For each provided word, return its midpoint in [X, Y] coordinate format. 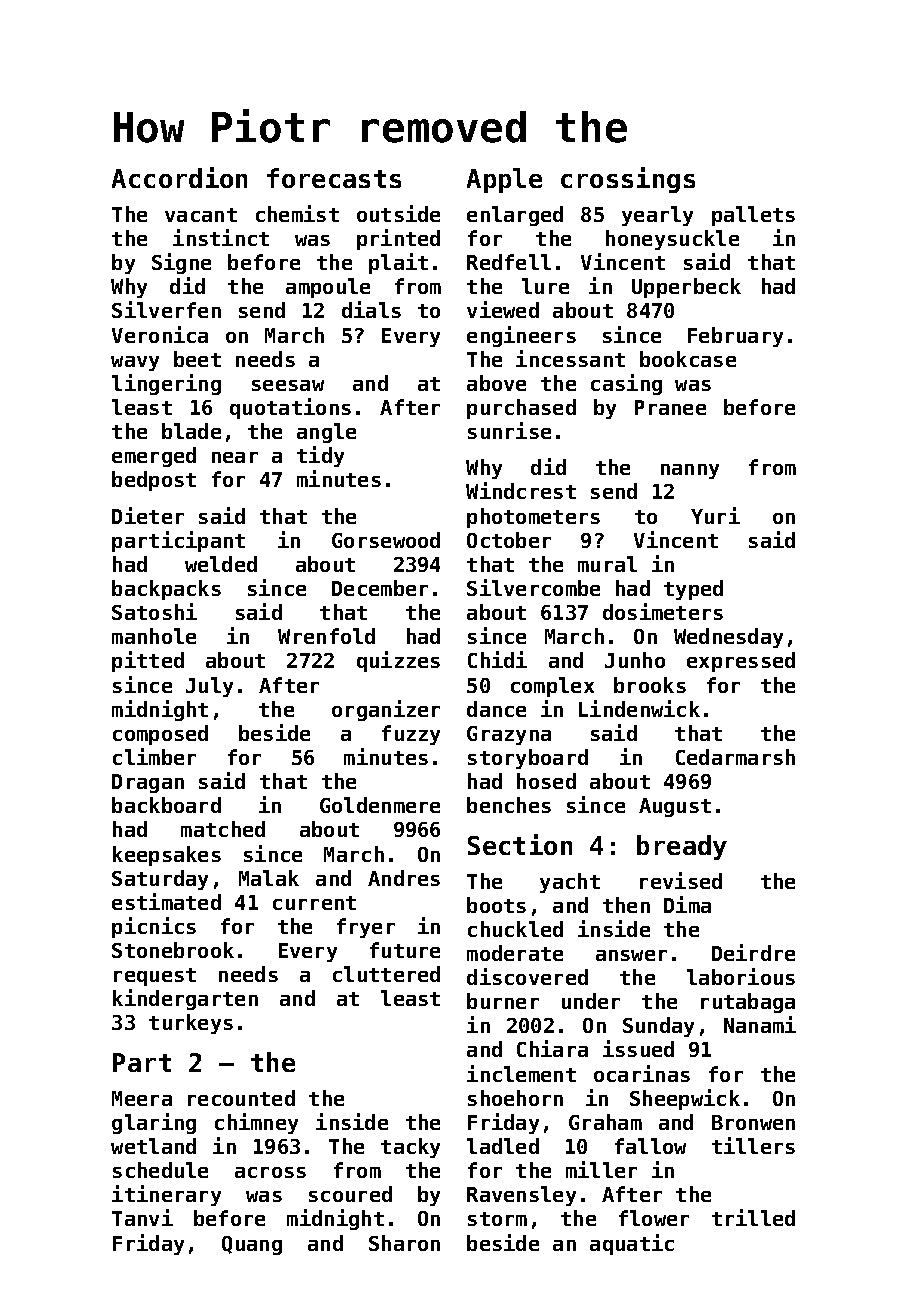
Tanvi [142, 1217]
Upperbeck [686, 288]
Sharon [404, 1243]
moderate [515, 953]
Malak [269, 878]
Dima [687, 904]
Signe [181, 263]
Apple [504, 180]
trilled [753, 1217]
